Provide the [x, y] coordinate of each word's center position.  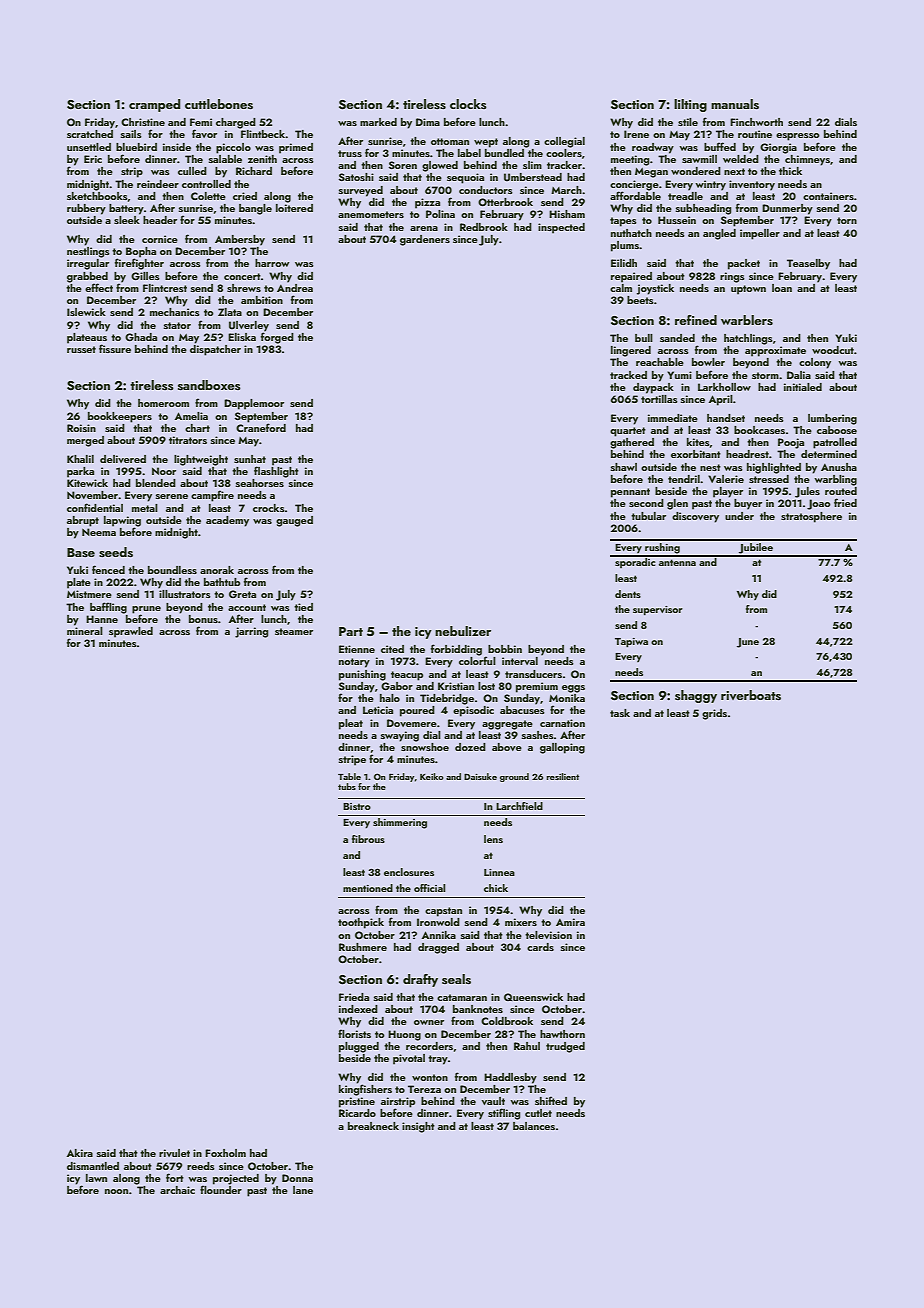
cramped [154, 105]
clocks [468, 104]
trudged [565, 1047]
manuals [735, 104]
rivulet [174, 1153]
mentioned [368, 888]
